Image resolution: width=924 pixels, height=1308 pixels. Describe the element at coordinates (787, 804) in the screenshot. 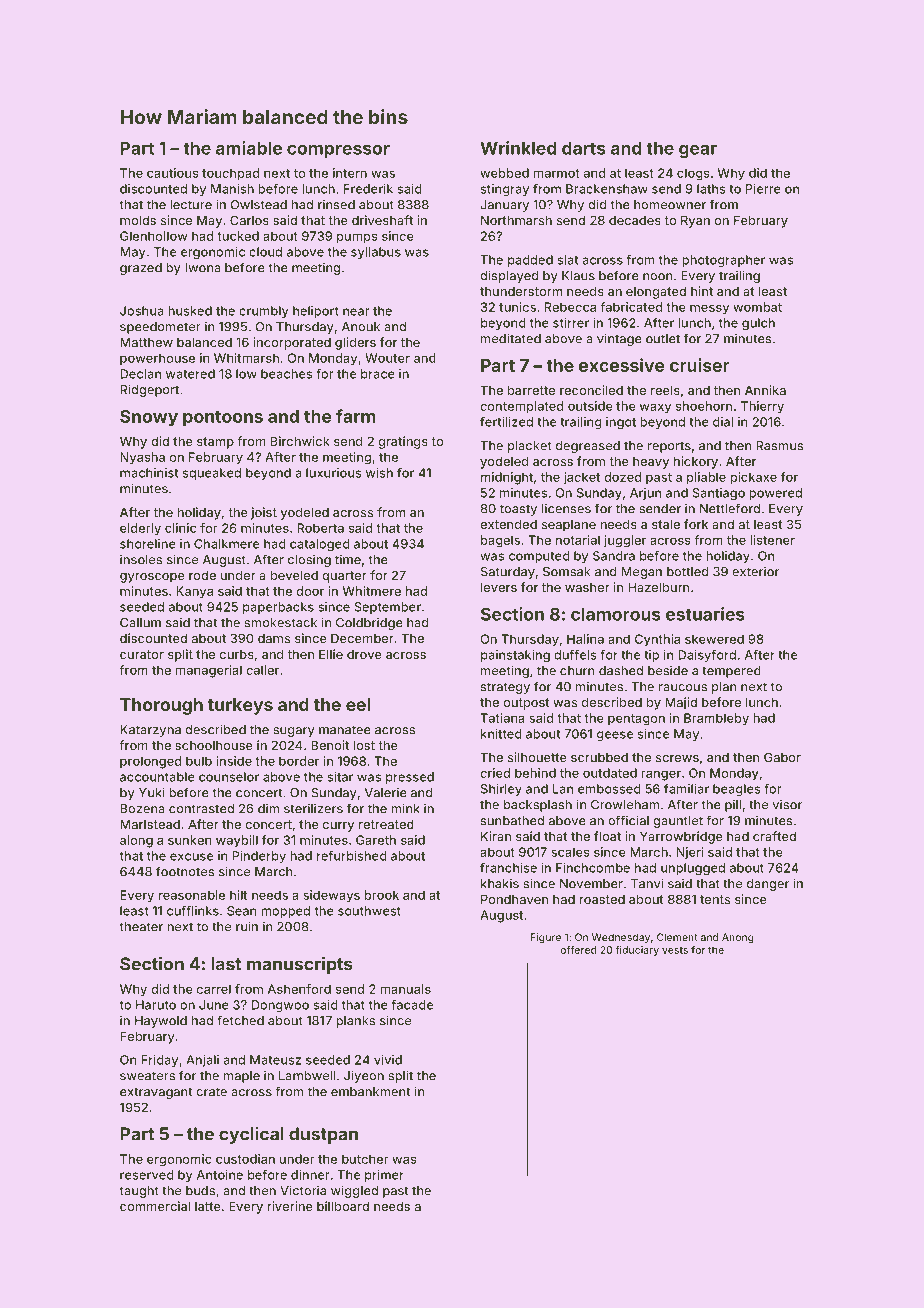

I see `visor` at that location.
